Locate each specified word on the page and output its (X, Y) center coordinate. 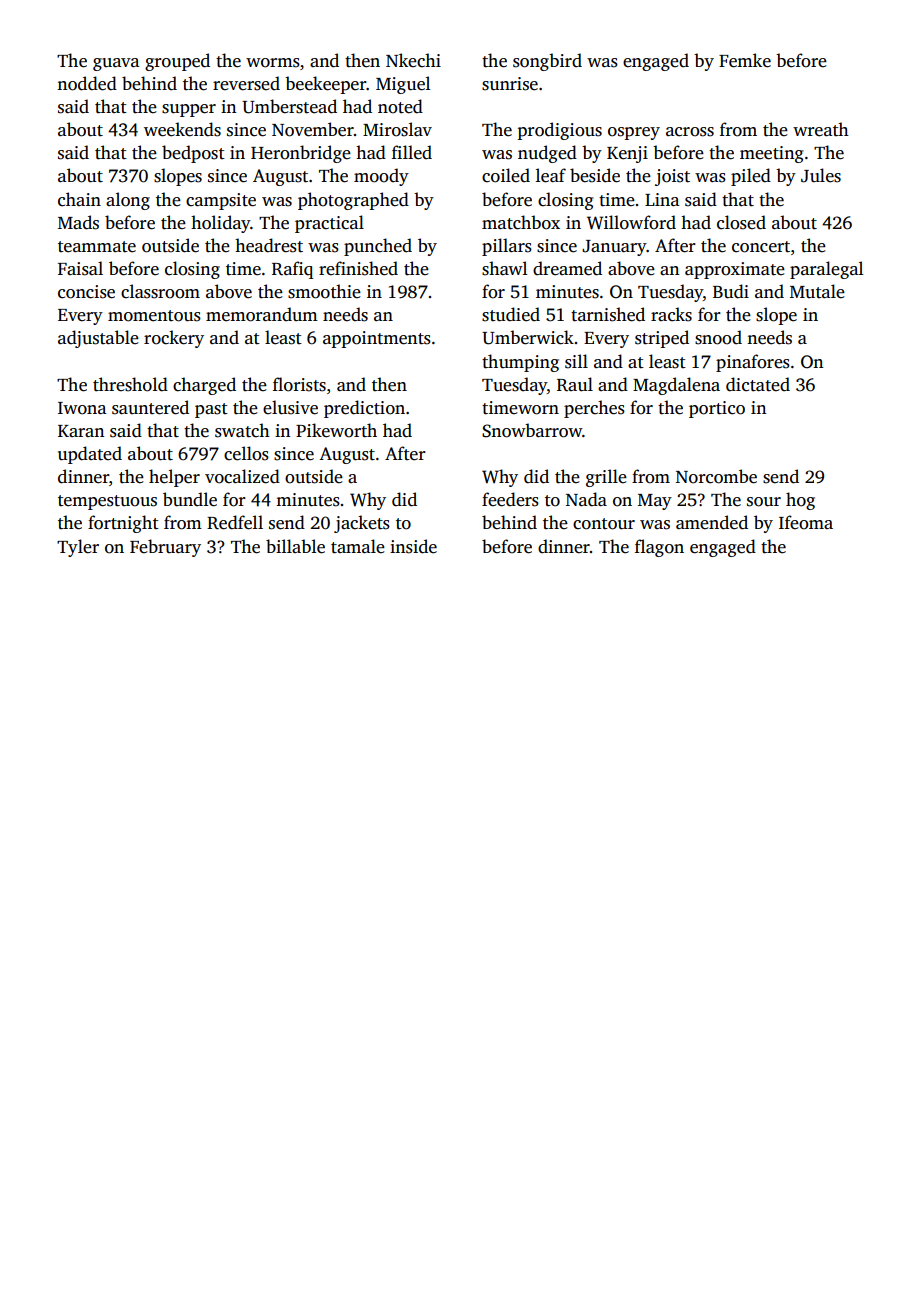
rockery (174, 339)
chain (79, 199)
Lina (662, 199)
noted (400, 106)
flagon (659, 548)
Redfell (235, 522)
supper (189, 110)
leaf (551, 175)
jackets (362, 524)
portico (717, 409)
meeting (772, 154)
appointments (377, 339)
